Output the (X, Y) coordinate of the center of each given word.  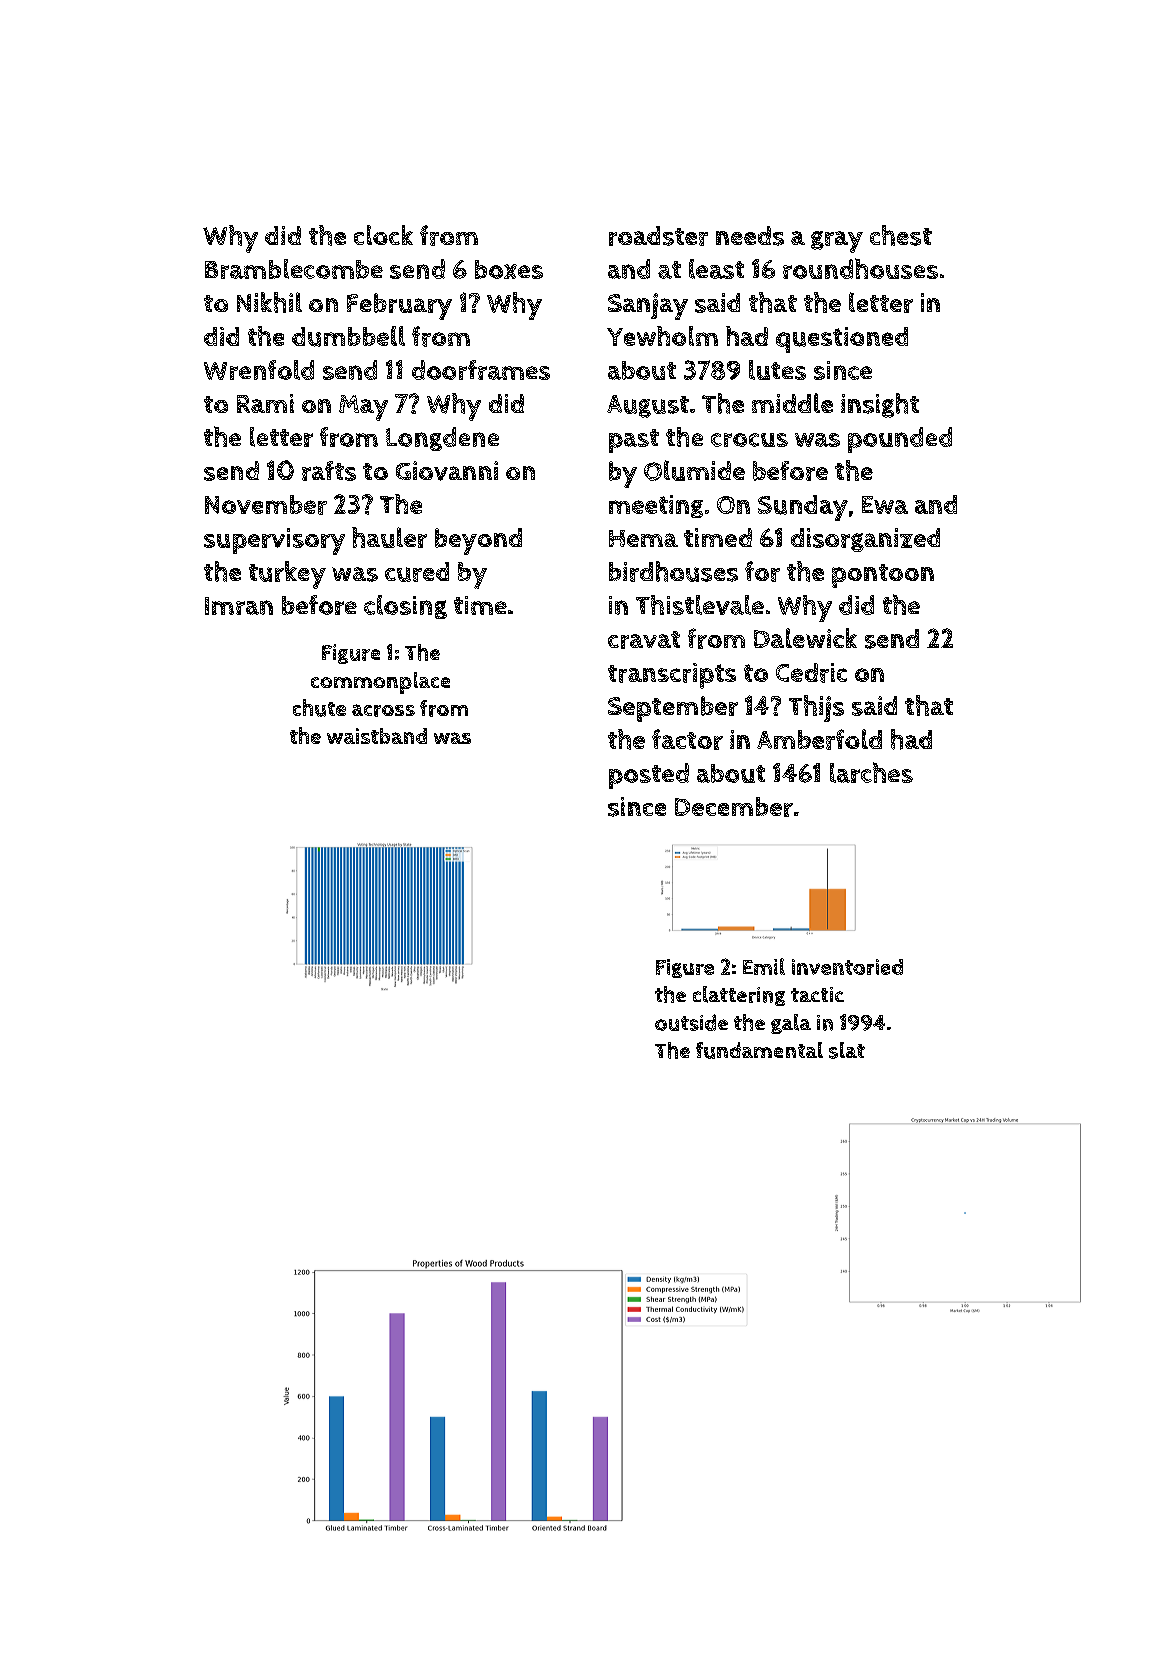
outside (691, 1022)
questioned (842, 340)
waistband (377, 736)
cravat (644, 640)
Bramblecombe (294, 269)
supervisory (274, 541)
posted (649, 776)
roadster (658, 236)
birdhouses (673, 571)
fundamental (759, 1050)
